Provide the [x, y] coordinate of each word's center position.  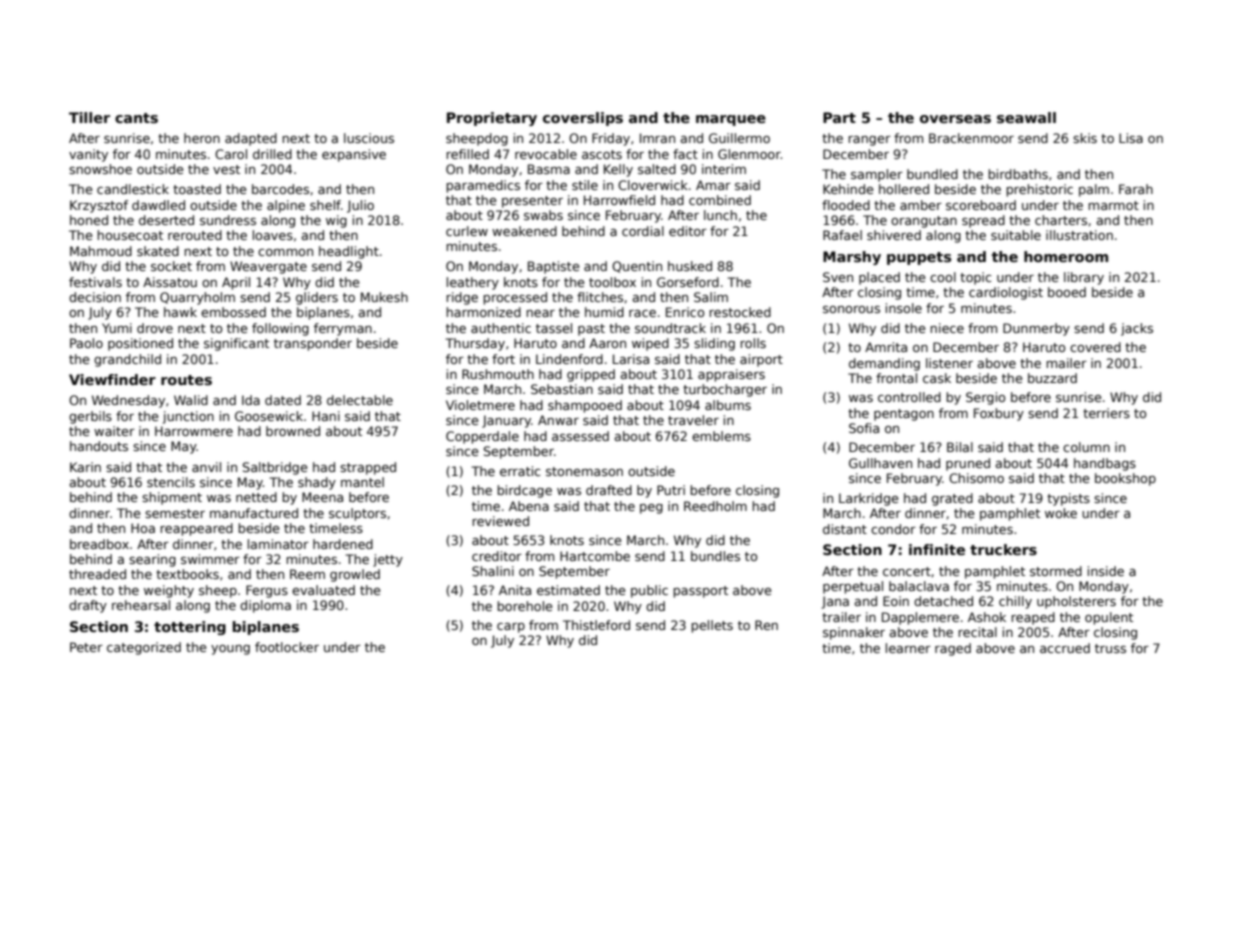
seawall [1026, 117]
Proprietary [492, 119]
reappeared [196, 529]
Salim [711, 297]
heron [202, 138]
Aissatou [170, 282]
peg [651, 509]
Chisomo [976, 478]
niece [947, 328]
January [506, 421]
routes [186, 380]
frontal [896, 378]
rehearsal [141, 605]
